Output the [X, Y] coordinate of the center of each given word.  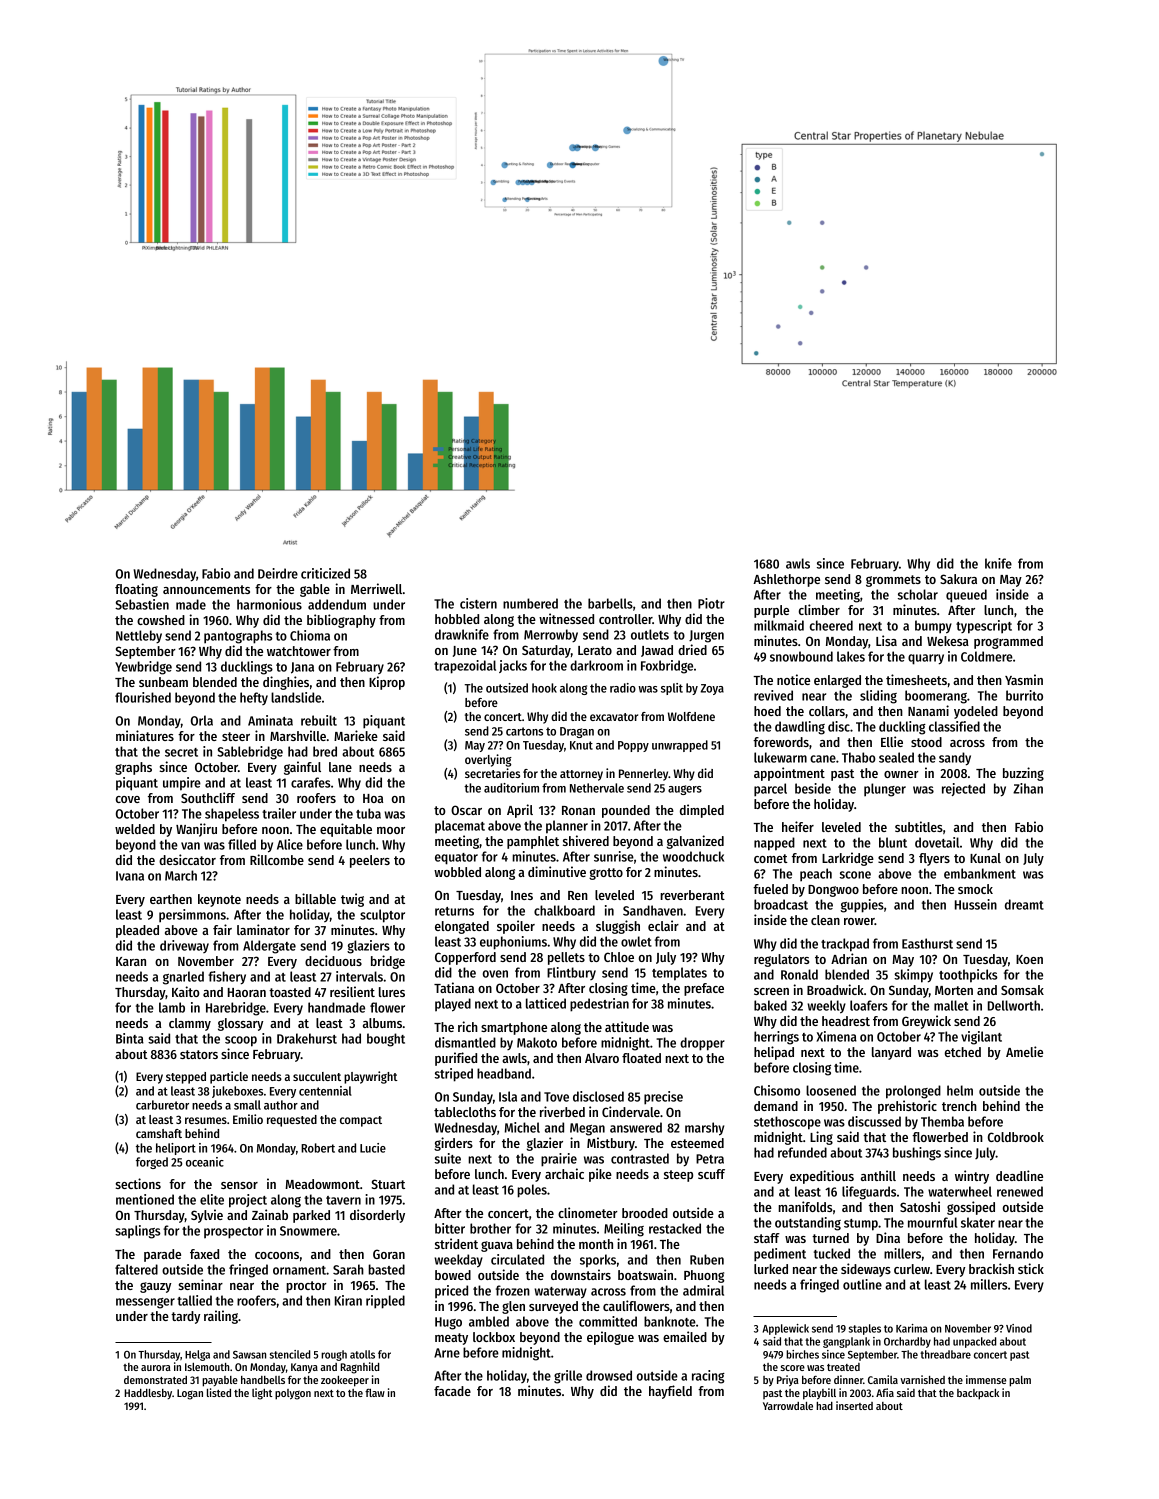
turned [830, 1238]
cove [128, 799]
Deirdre [278, 573]
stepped [186, 1078]
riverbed [562, 1111]
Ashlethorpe [786, 580]
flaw [375, 1392]
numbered [530, 603]
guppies [862, 906]
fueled [770, 889]
